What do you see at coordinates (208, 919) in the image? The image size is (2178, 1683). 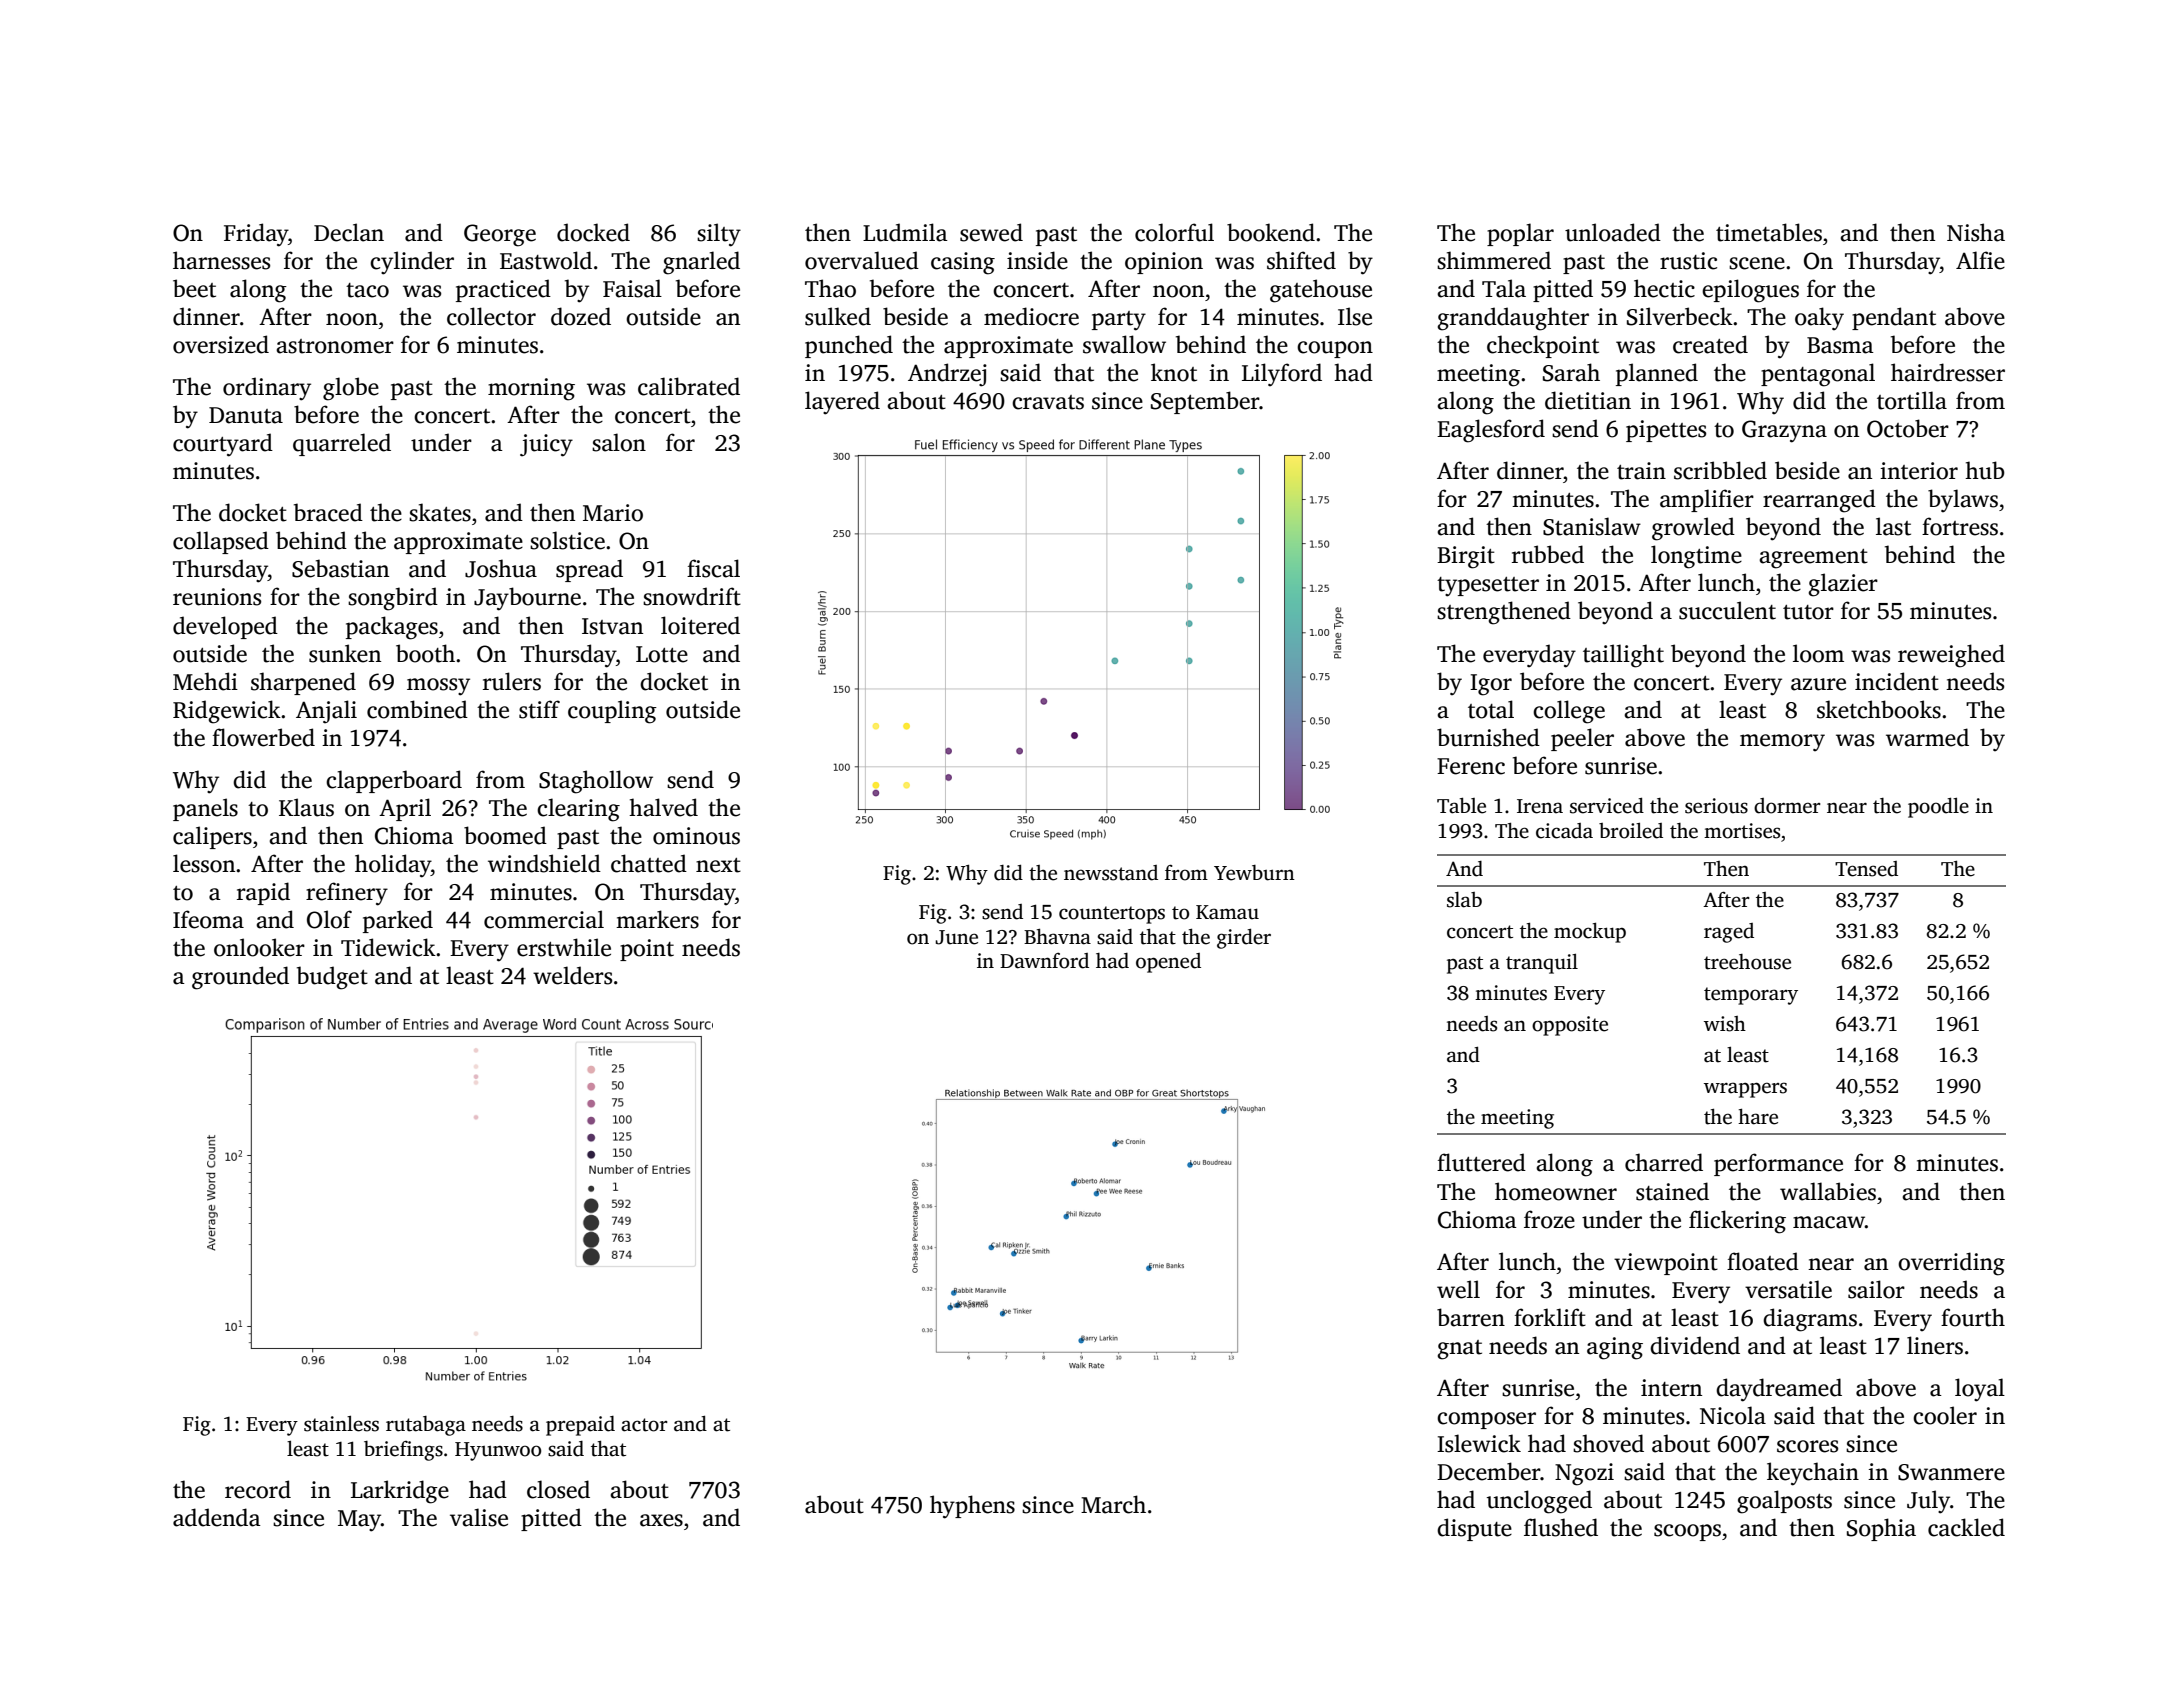 I see `Ifeoma` at bounding box center [208, 919].
